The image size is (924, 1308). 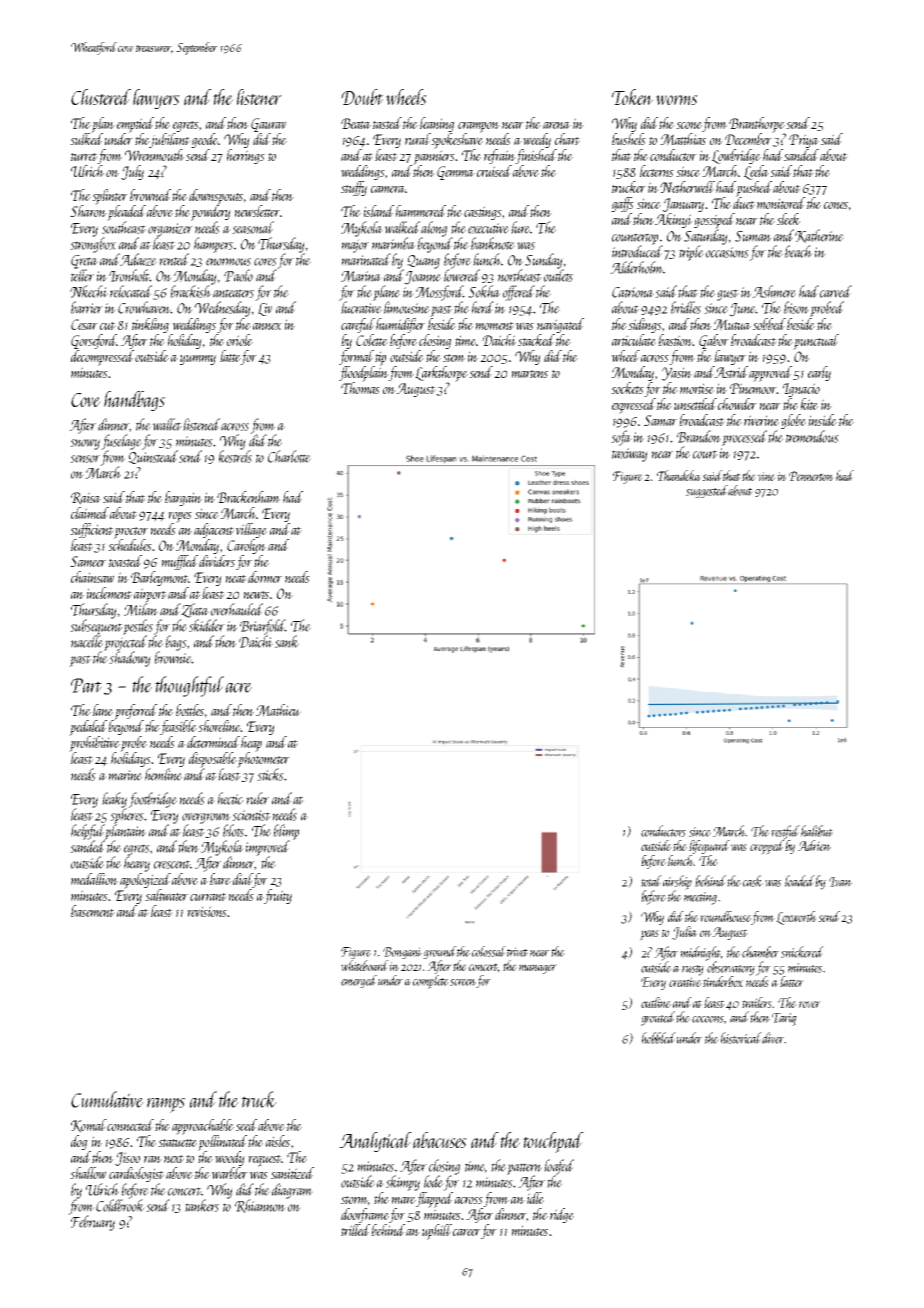 What do you see at coordinates (437, 1232) in the screenshot?
I see `uphill` at bounding box center [437, 1232].
